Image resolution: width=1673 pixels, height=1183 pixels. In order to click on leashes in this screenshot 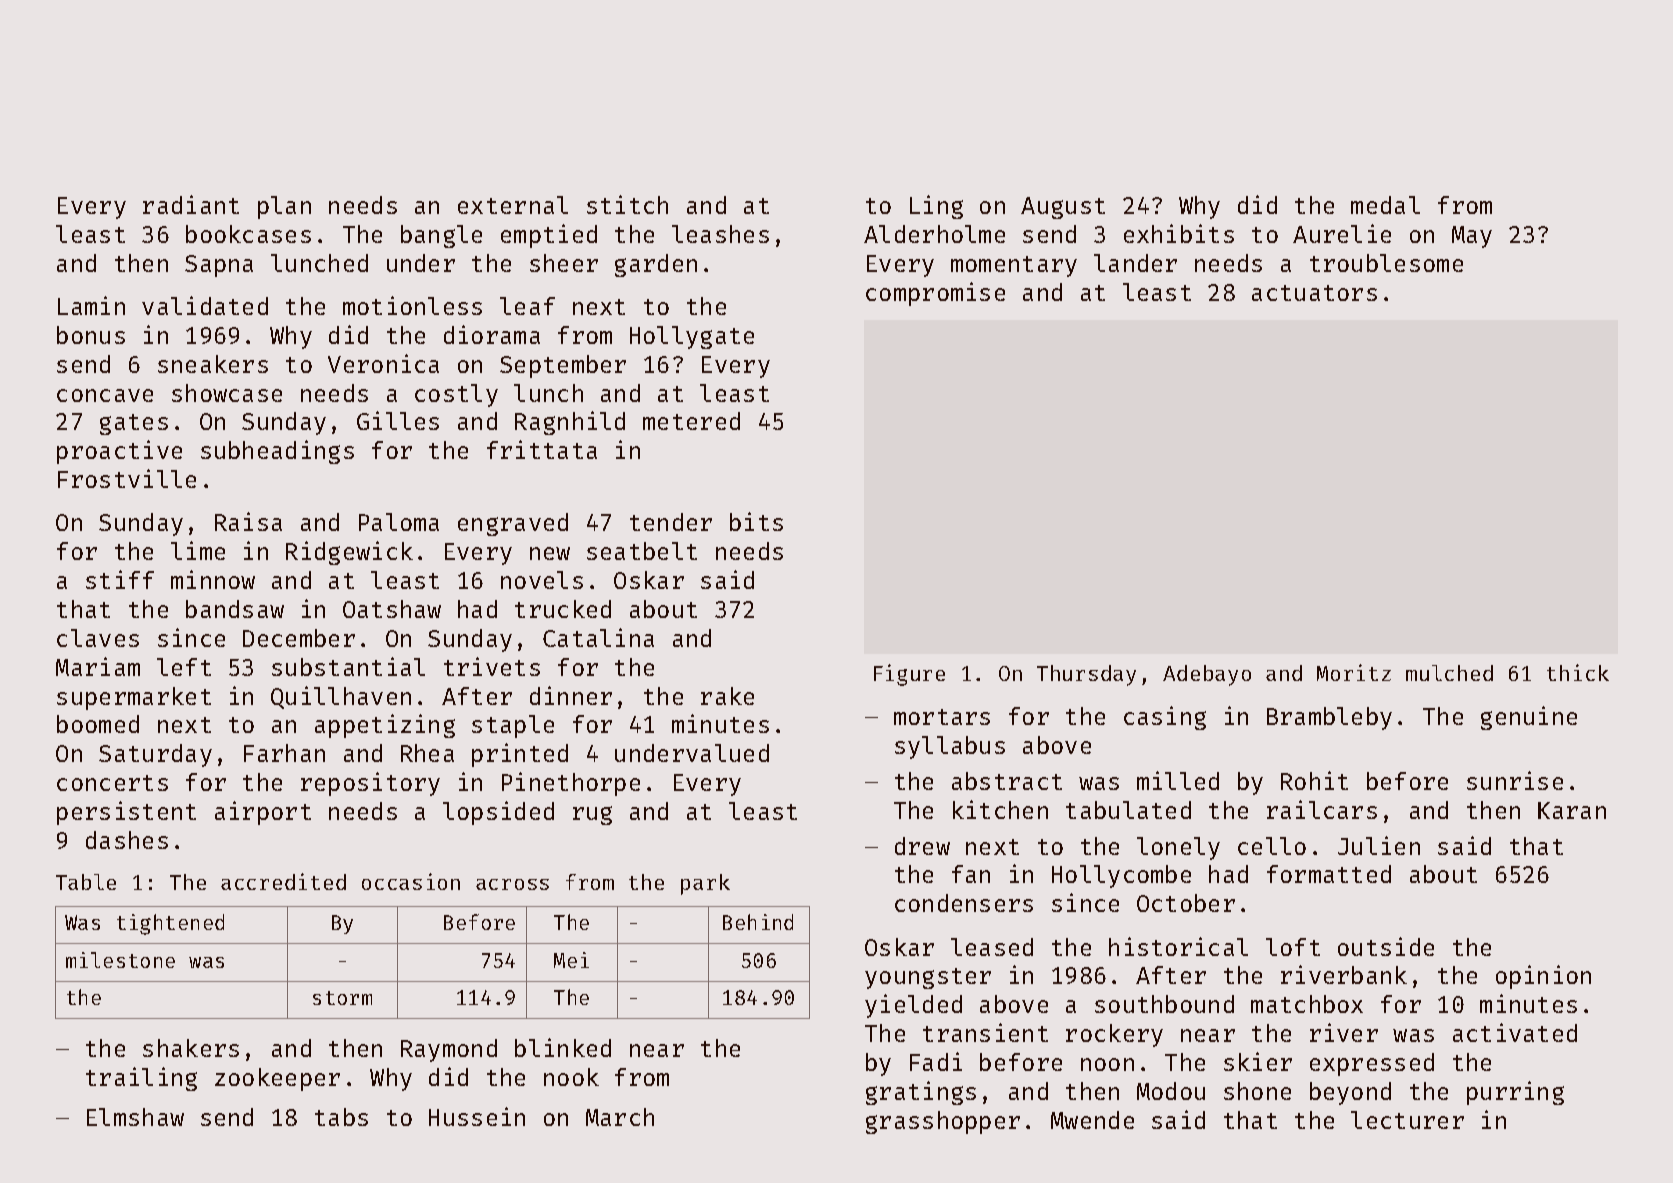, I will do `click(720, 234)`.
